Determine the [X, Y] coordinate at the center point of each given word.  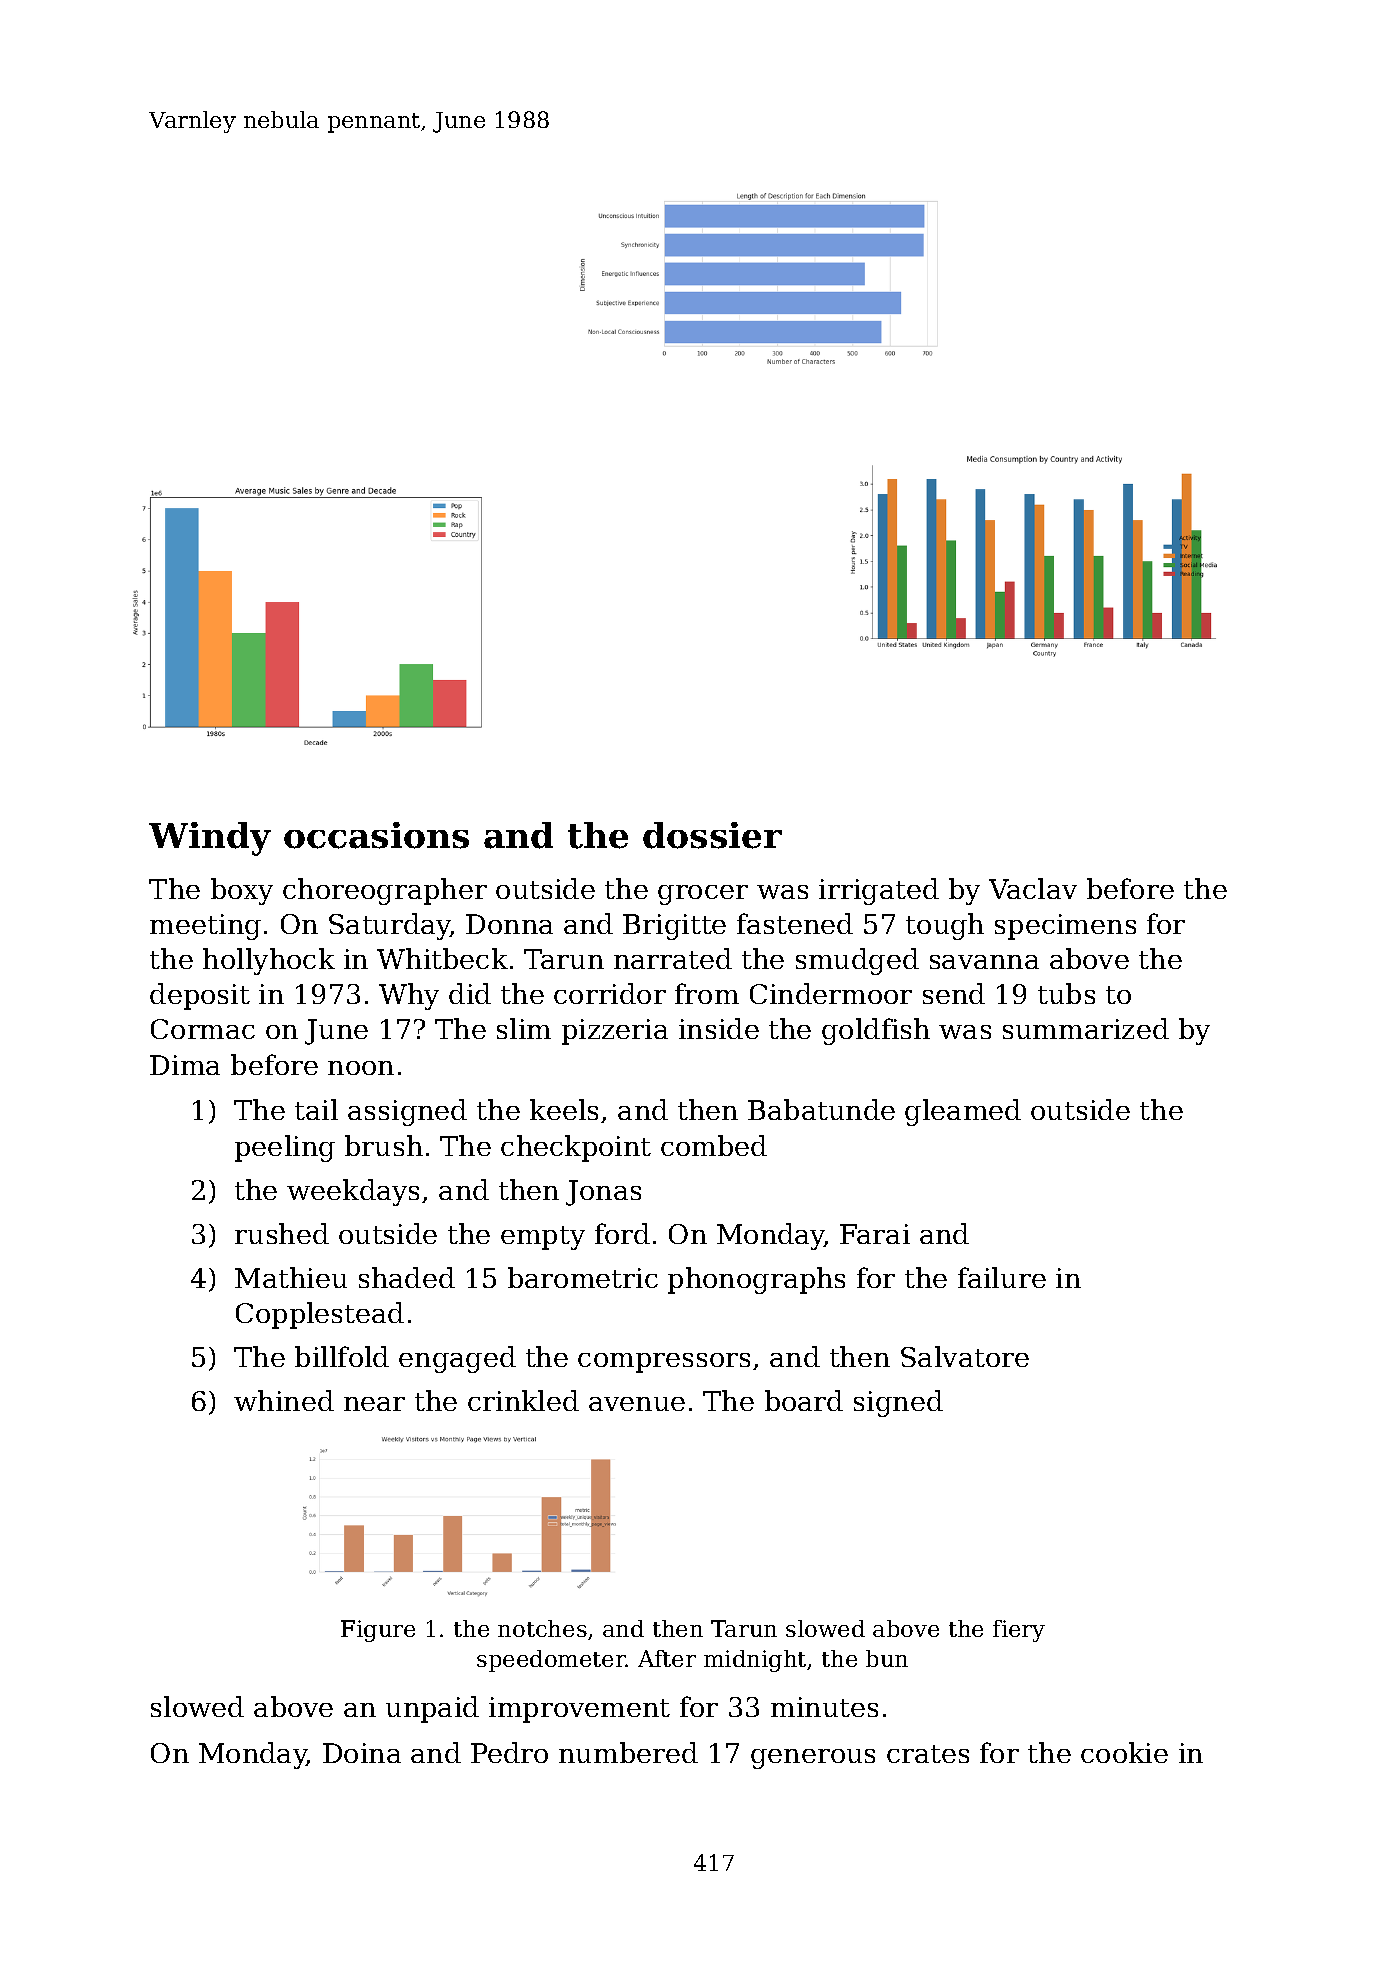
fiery [1019, 1631]
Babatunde [821, 1109]
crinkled [523, 1400]
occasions [376, 835]
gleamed [963, 1112]
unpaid [432, 1709]
